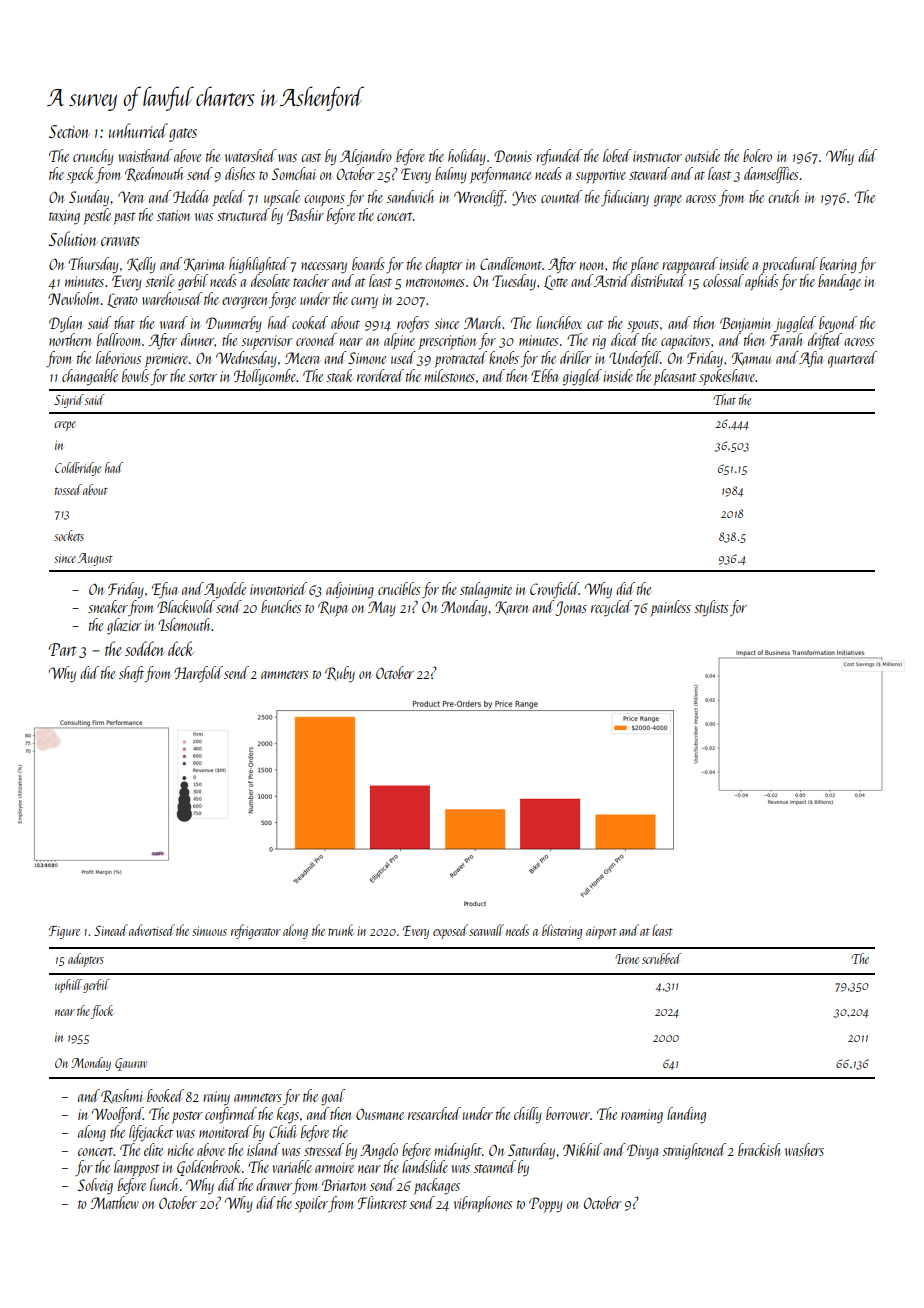  Describe the element at coordinates (382, 1202) in the document. I see `Flintcrest` at that location.
